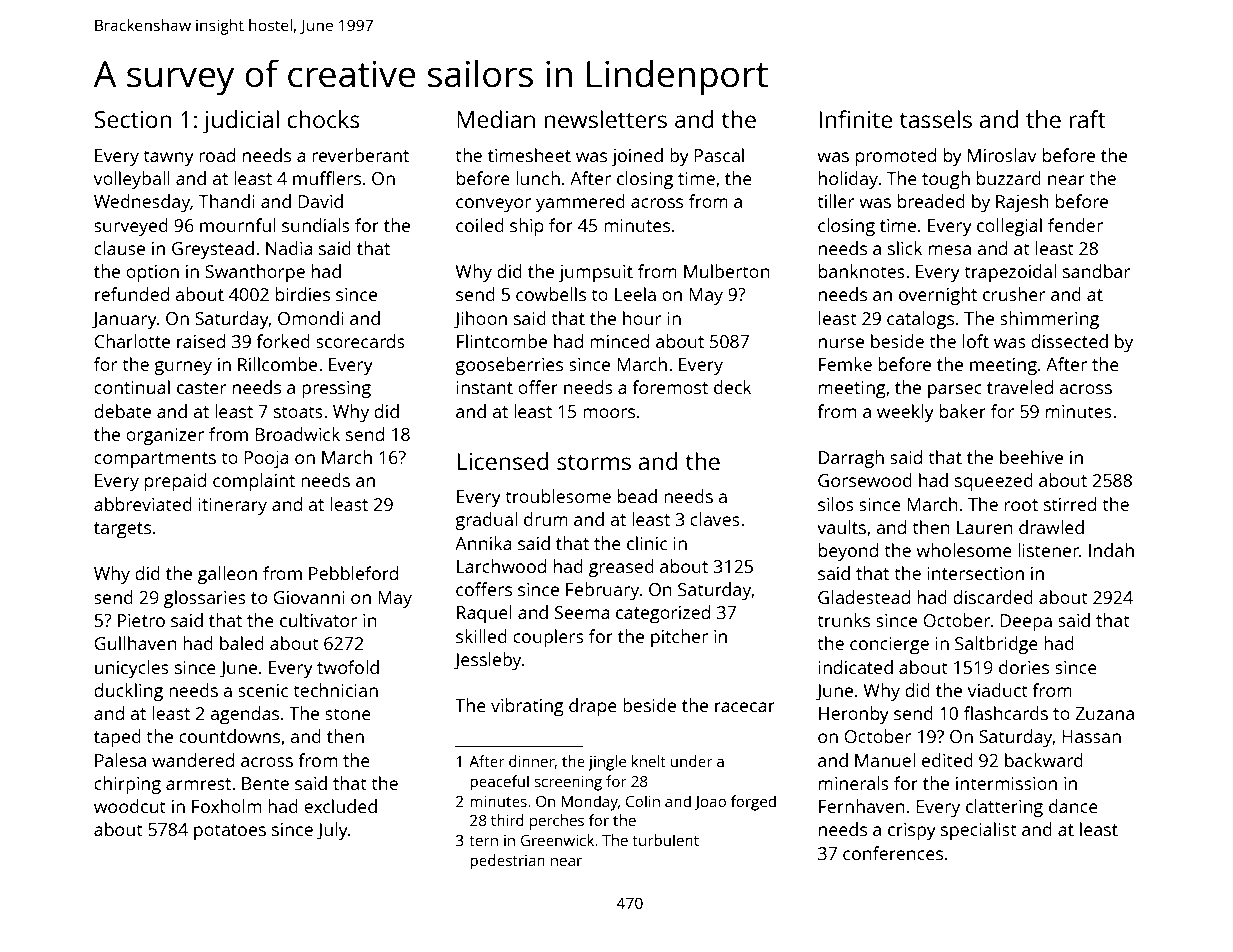 The height and width of the screenshot is (952, 1233). Describe the element at coordinates (733, 387) in the screenshot. I see `deck` at that location.
